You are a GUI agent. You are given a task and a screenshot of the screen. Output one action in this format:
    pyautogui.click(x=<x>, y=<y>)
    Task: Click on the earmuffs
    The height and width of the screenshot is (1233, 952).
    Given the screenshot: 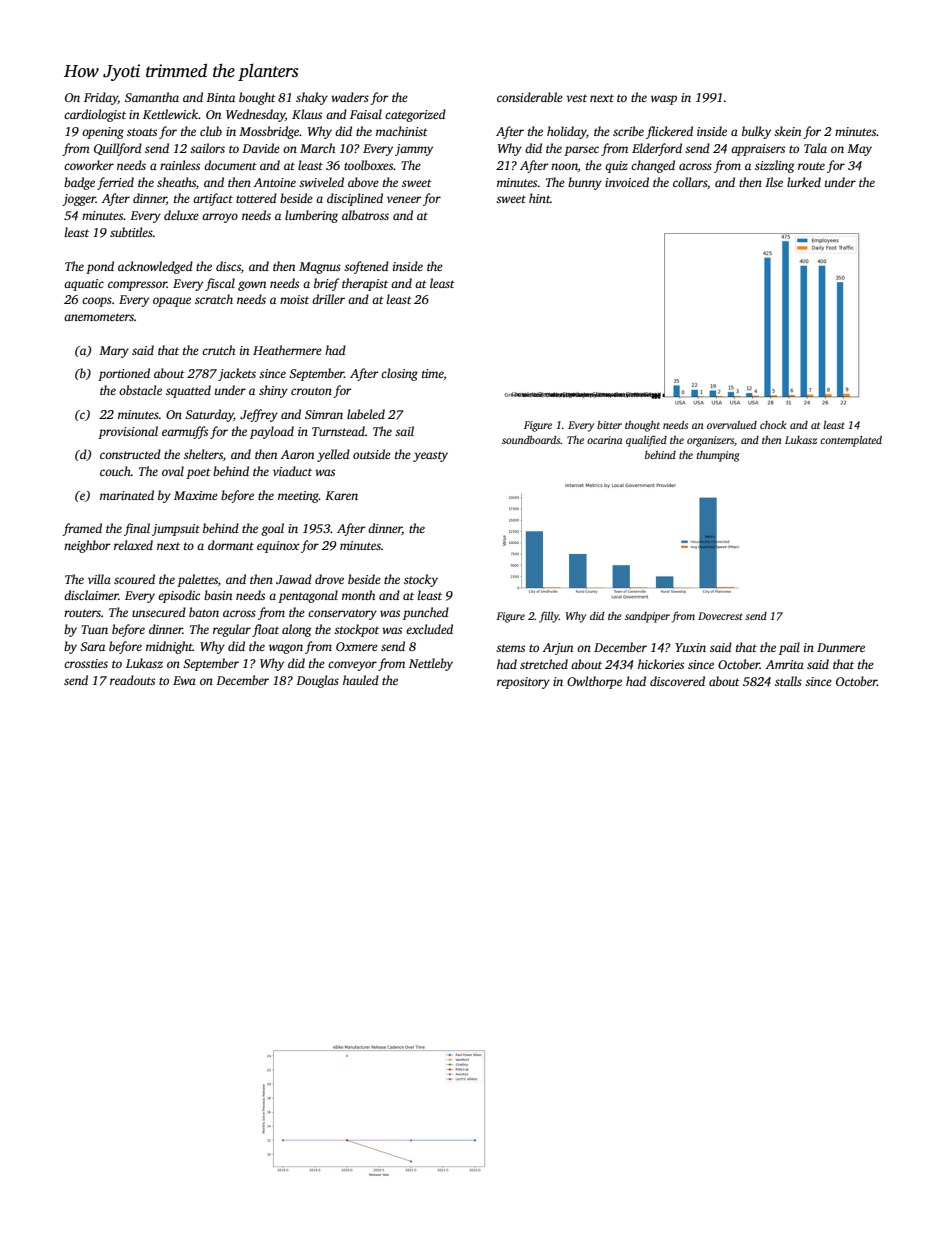 What is the action you would take?
    pyautogui.click(x=185, y=432)
